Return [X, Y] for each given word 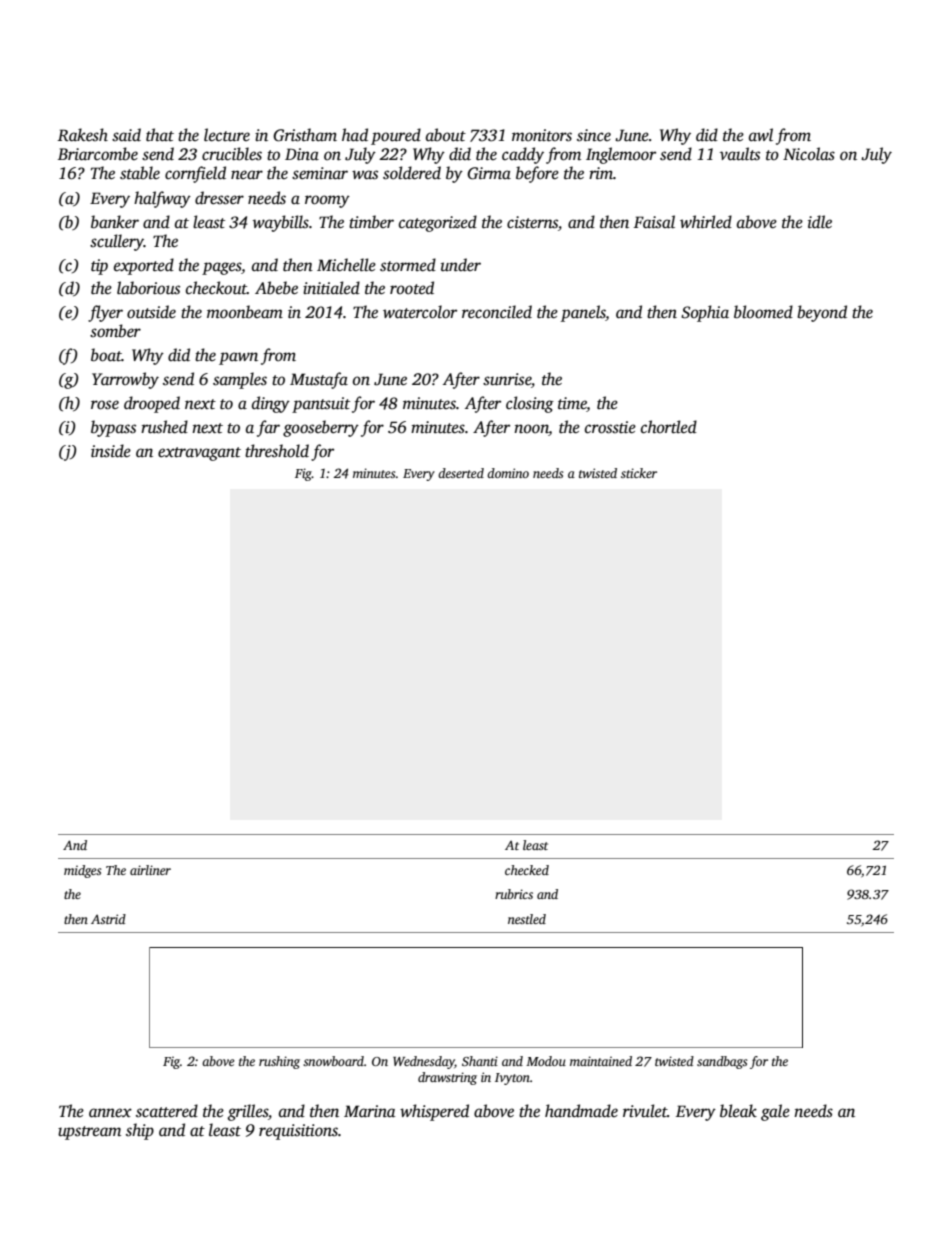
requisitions [298, 1132]
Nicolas [809, 154]
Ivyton [512, 1079]
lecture [227, 135]
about [446, 134]
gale [775, 1112]
